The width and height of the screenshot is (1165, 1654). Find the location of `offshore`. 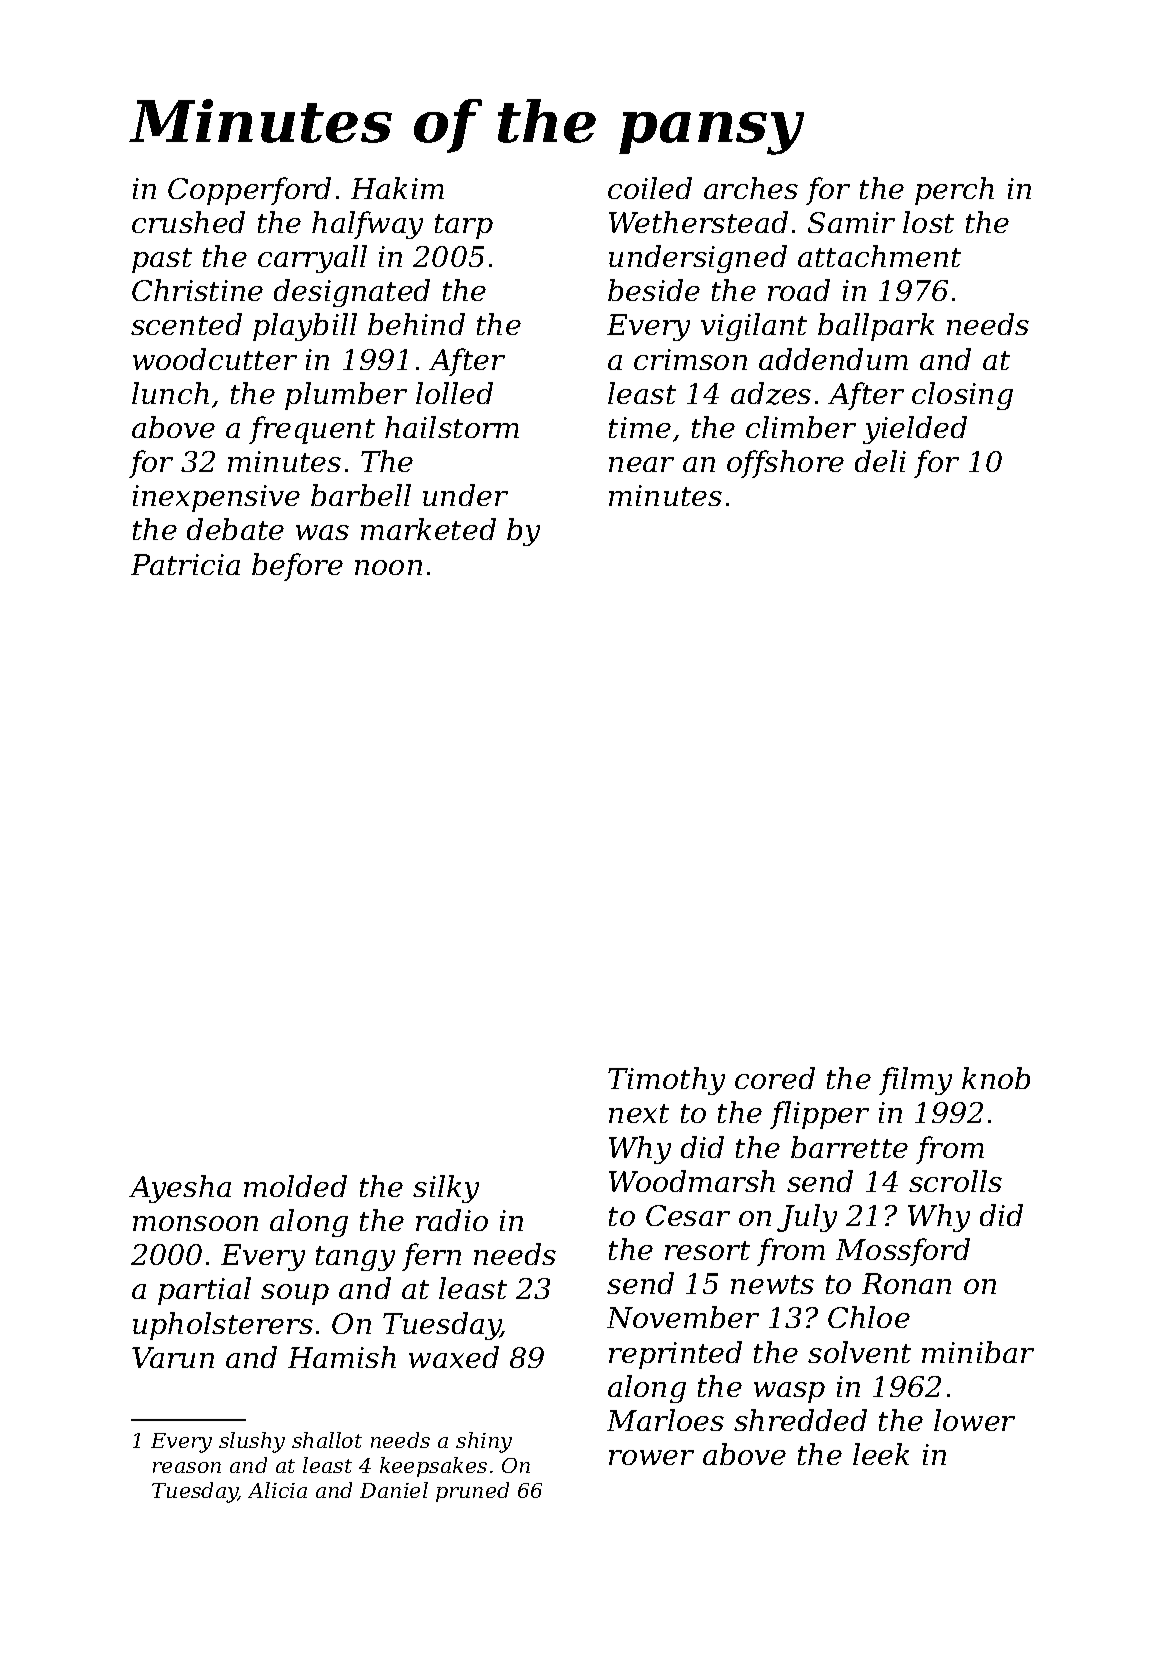

offshore is located at coordinates (785, 464).
